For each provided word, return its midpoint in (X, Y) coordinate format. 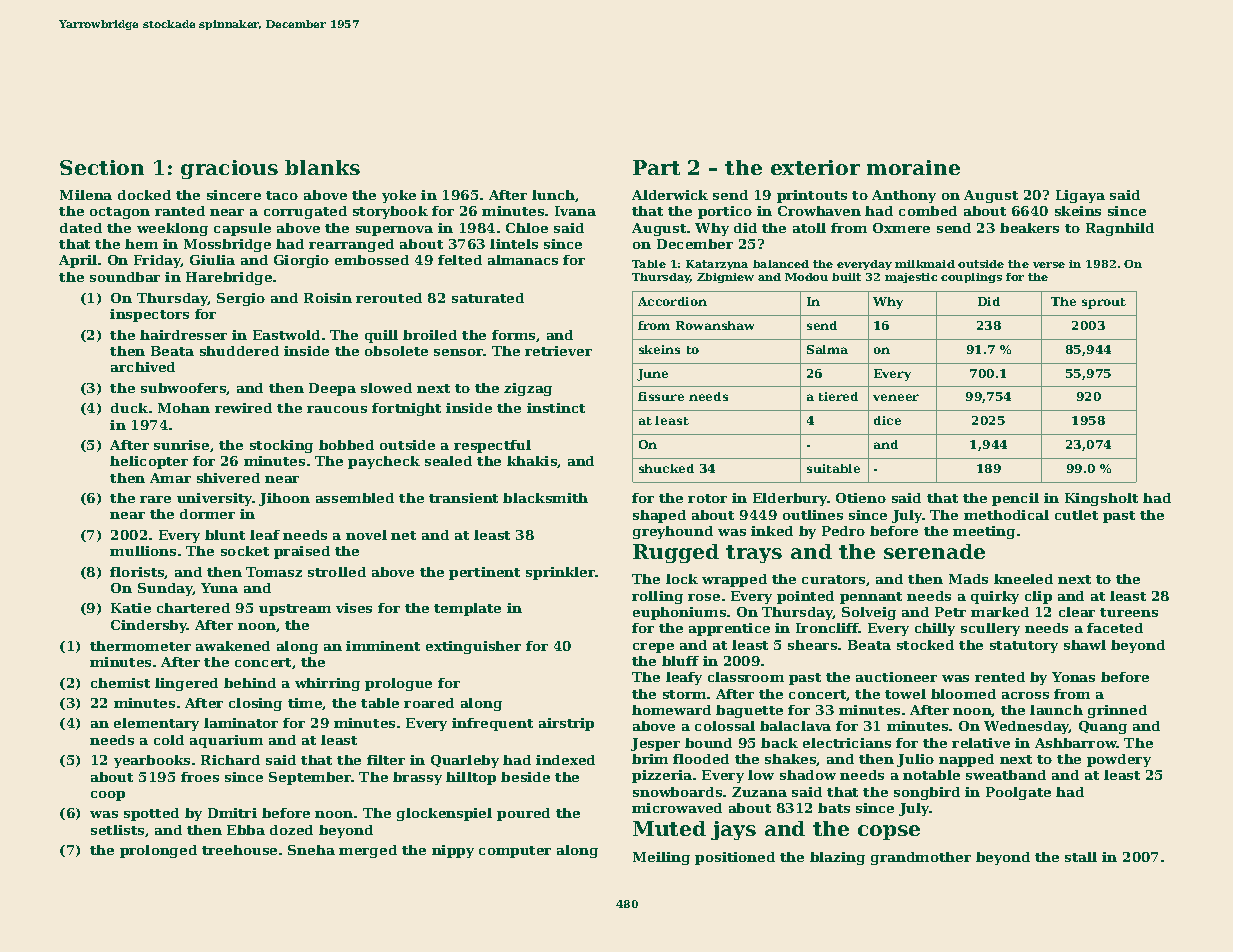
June (652, 375)
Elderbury (790, 499)
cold (169, 740)
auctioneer (896, 677)
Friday (157, 261)
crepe (653, 648)
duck (129, 408)
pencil (1015, 499)
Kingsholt (1101, 499)
